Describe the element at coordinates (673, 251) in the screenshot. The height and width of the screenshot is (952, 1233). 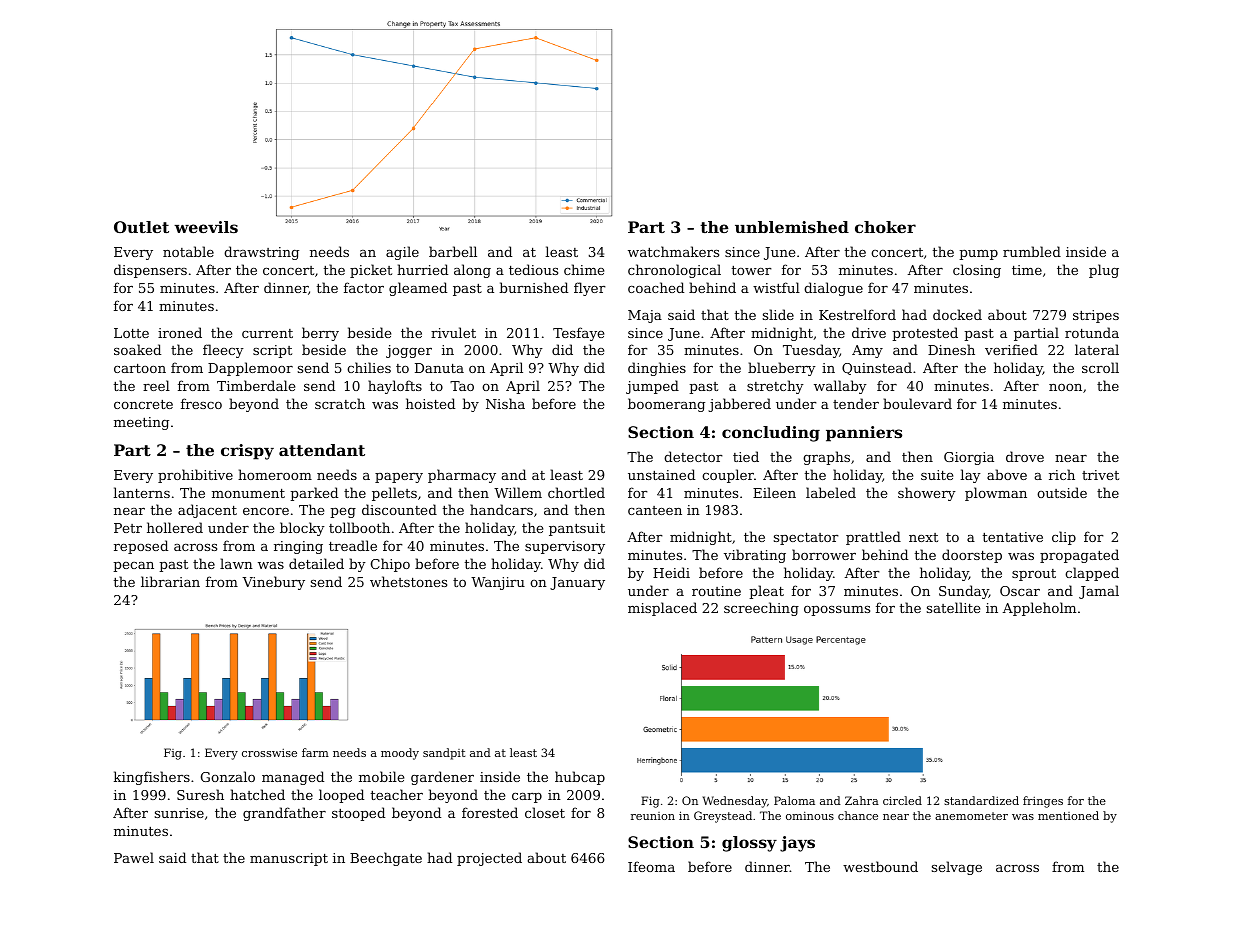
I see `watchmakers` at that location.
